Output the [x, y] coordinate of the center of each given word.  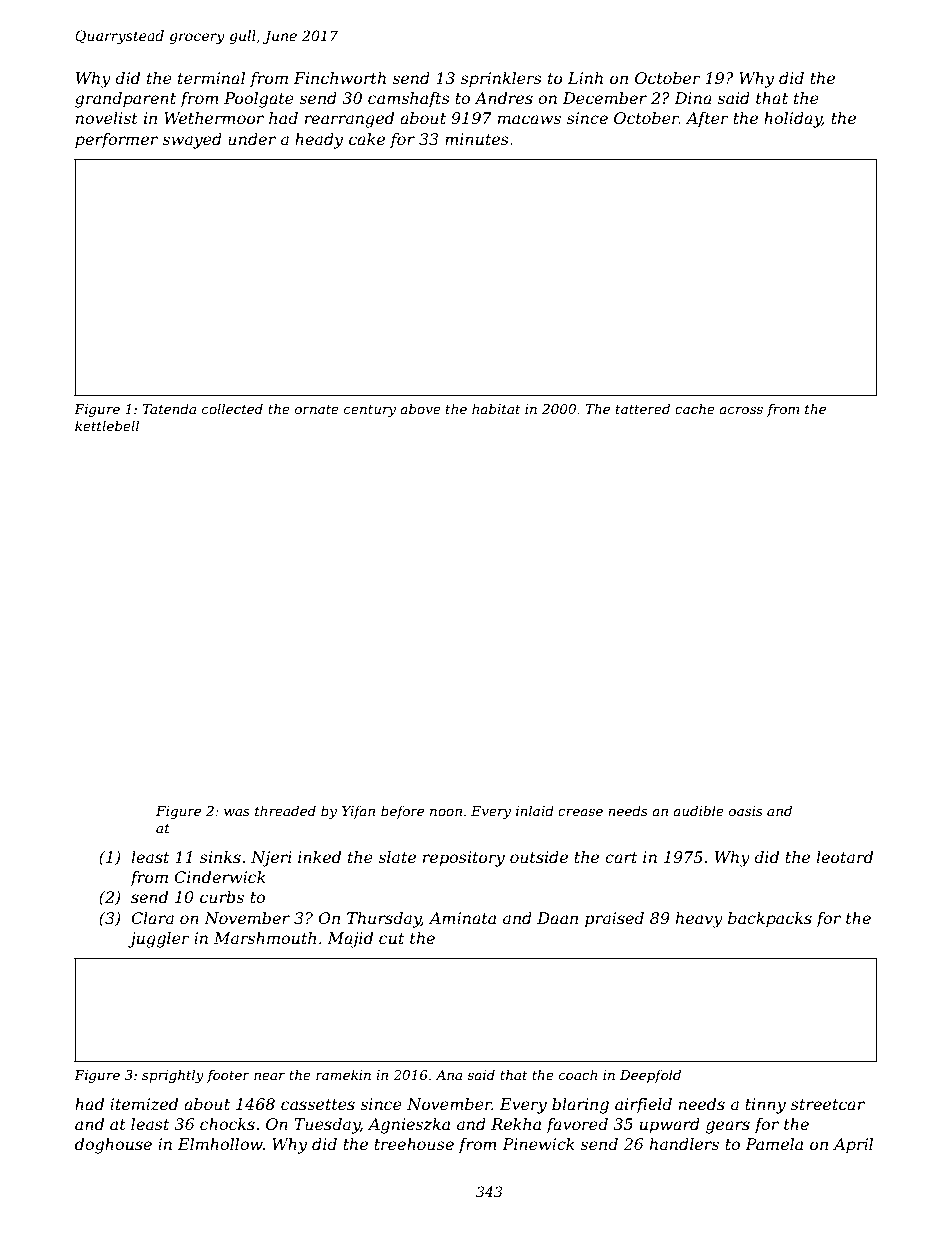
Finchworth [340, 78]
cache [695, 408]
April [853, 1146]
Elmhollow [220, 1144]
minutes [477, 139]
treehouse [414, 1144]
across [741, 410]
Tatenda [169, 408]
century [370, 411]
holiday [793, 120]
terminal [211, 78]
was [237, 812]
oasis [746, 811]
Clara [152, 918]
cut [391, 938]
